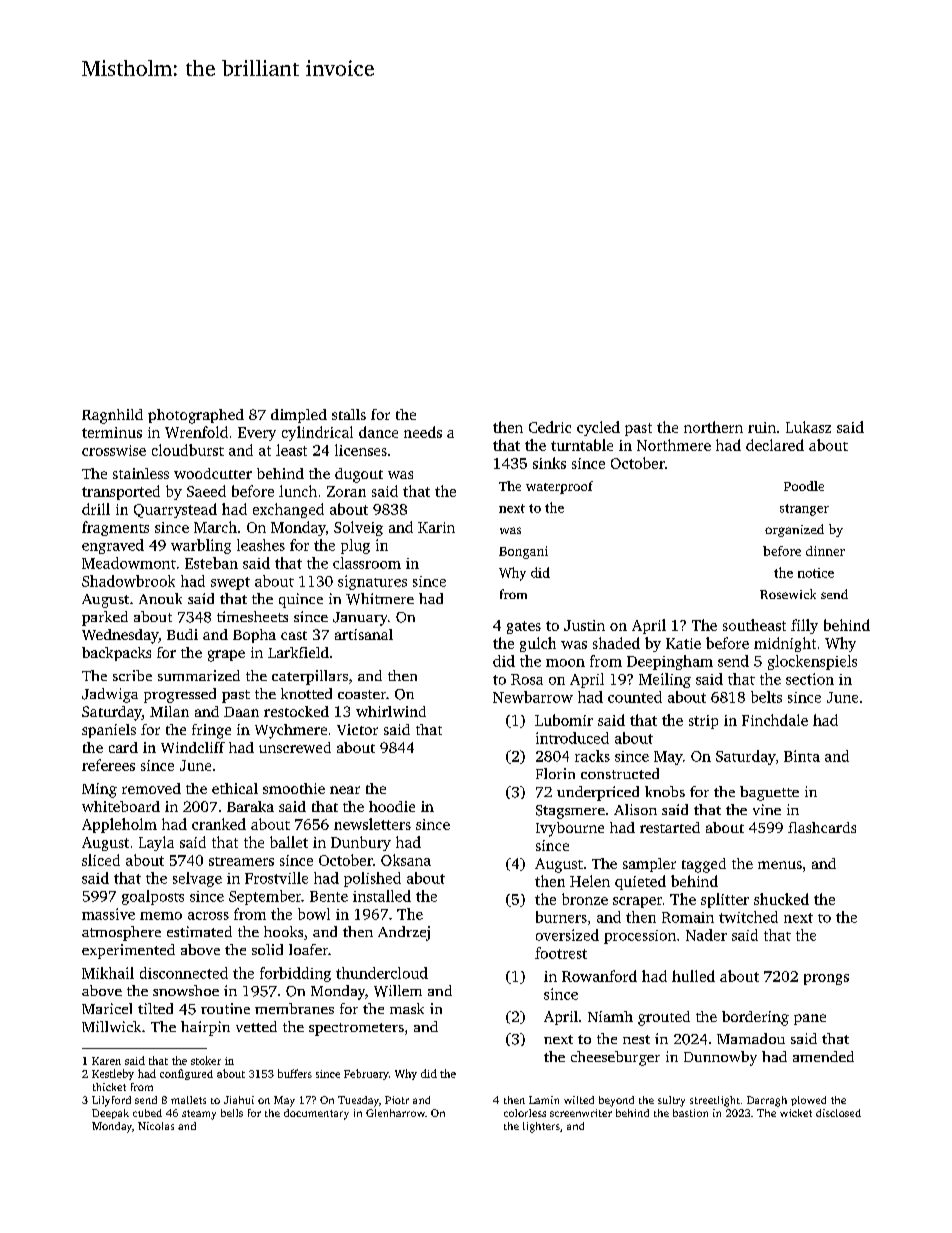  I want to click on documentary, so click(316, 1114).
